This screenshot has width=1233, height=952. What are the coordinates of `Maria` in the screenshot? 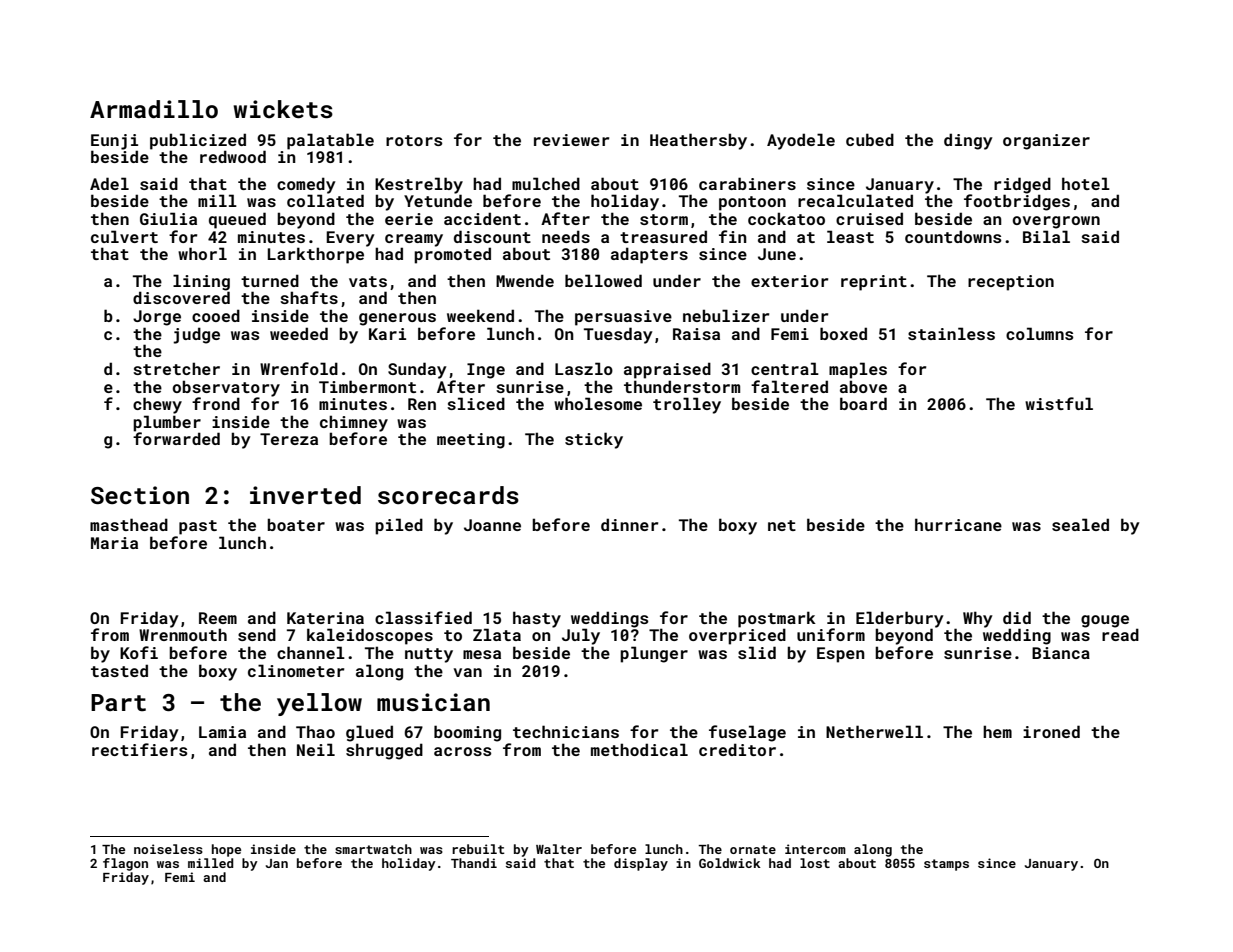 It's located at (114, 543).
